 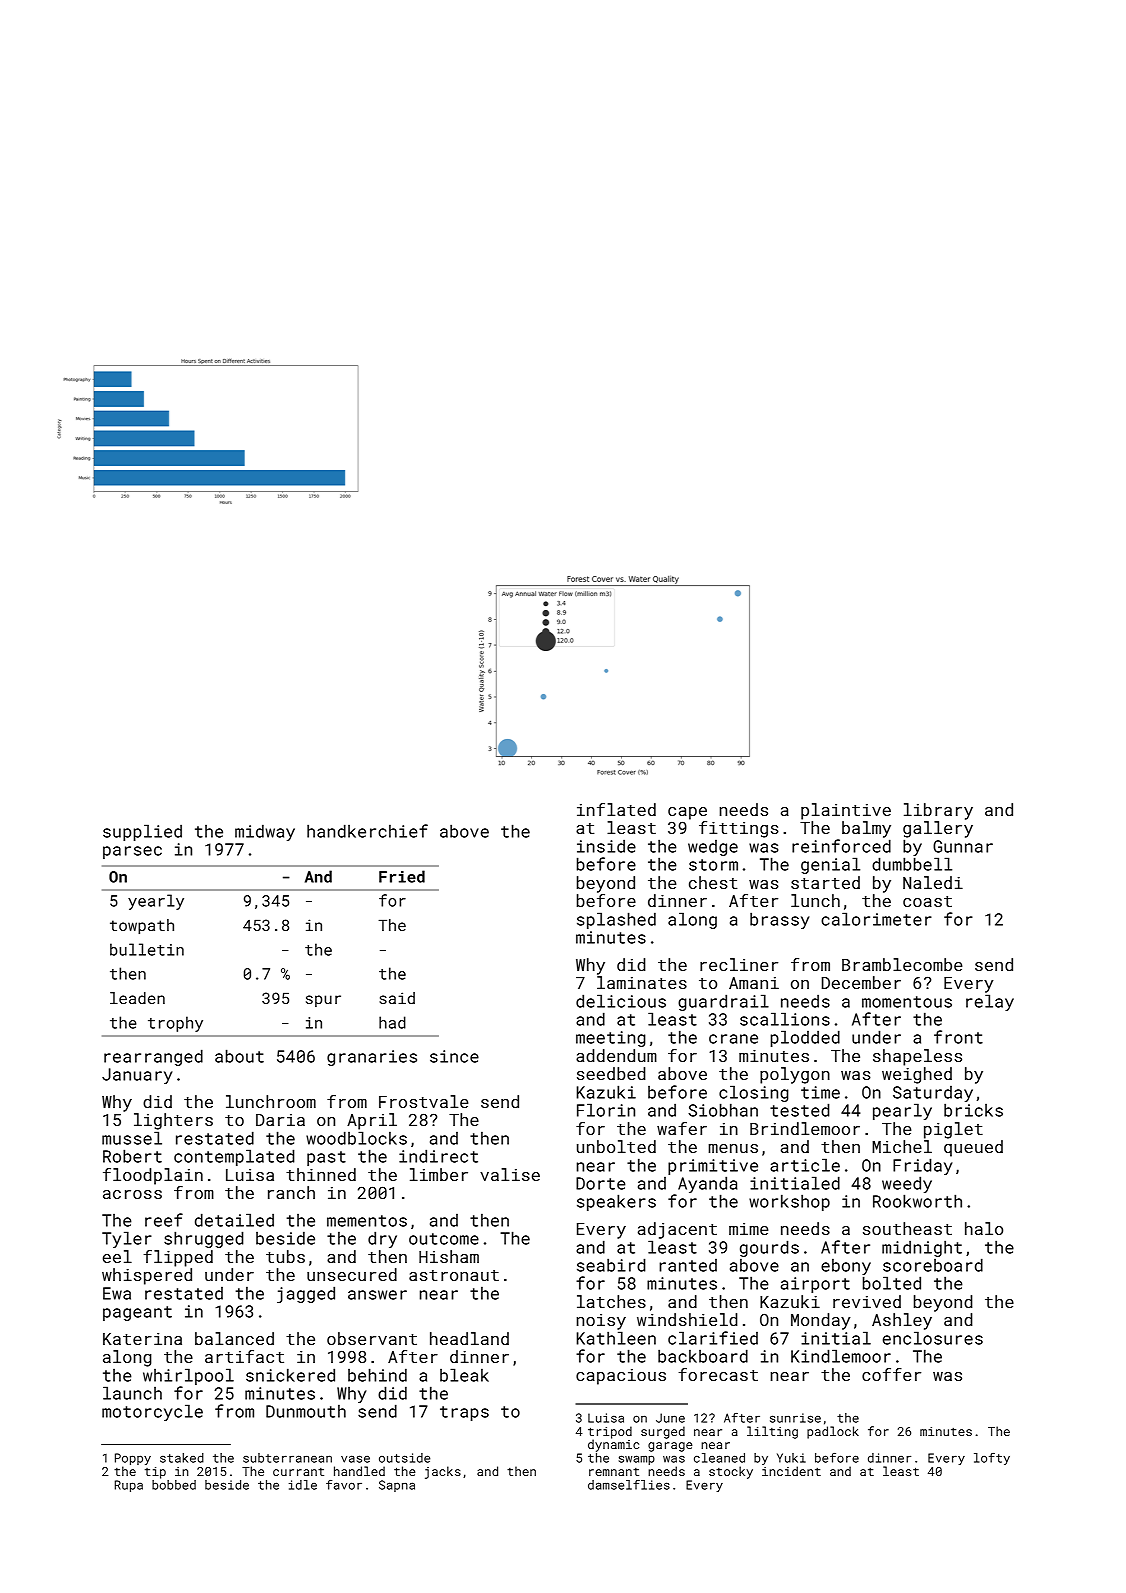 I want to click on seabird, so click(x=611, y=1265).
